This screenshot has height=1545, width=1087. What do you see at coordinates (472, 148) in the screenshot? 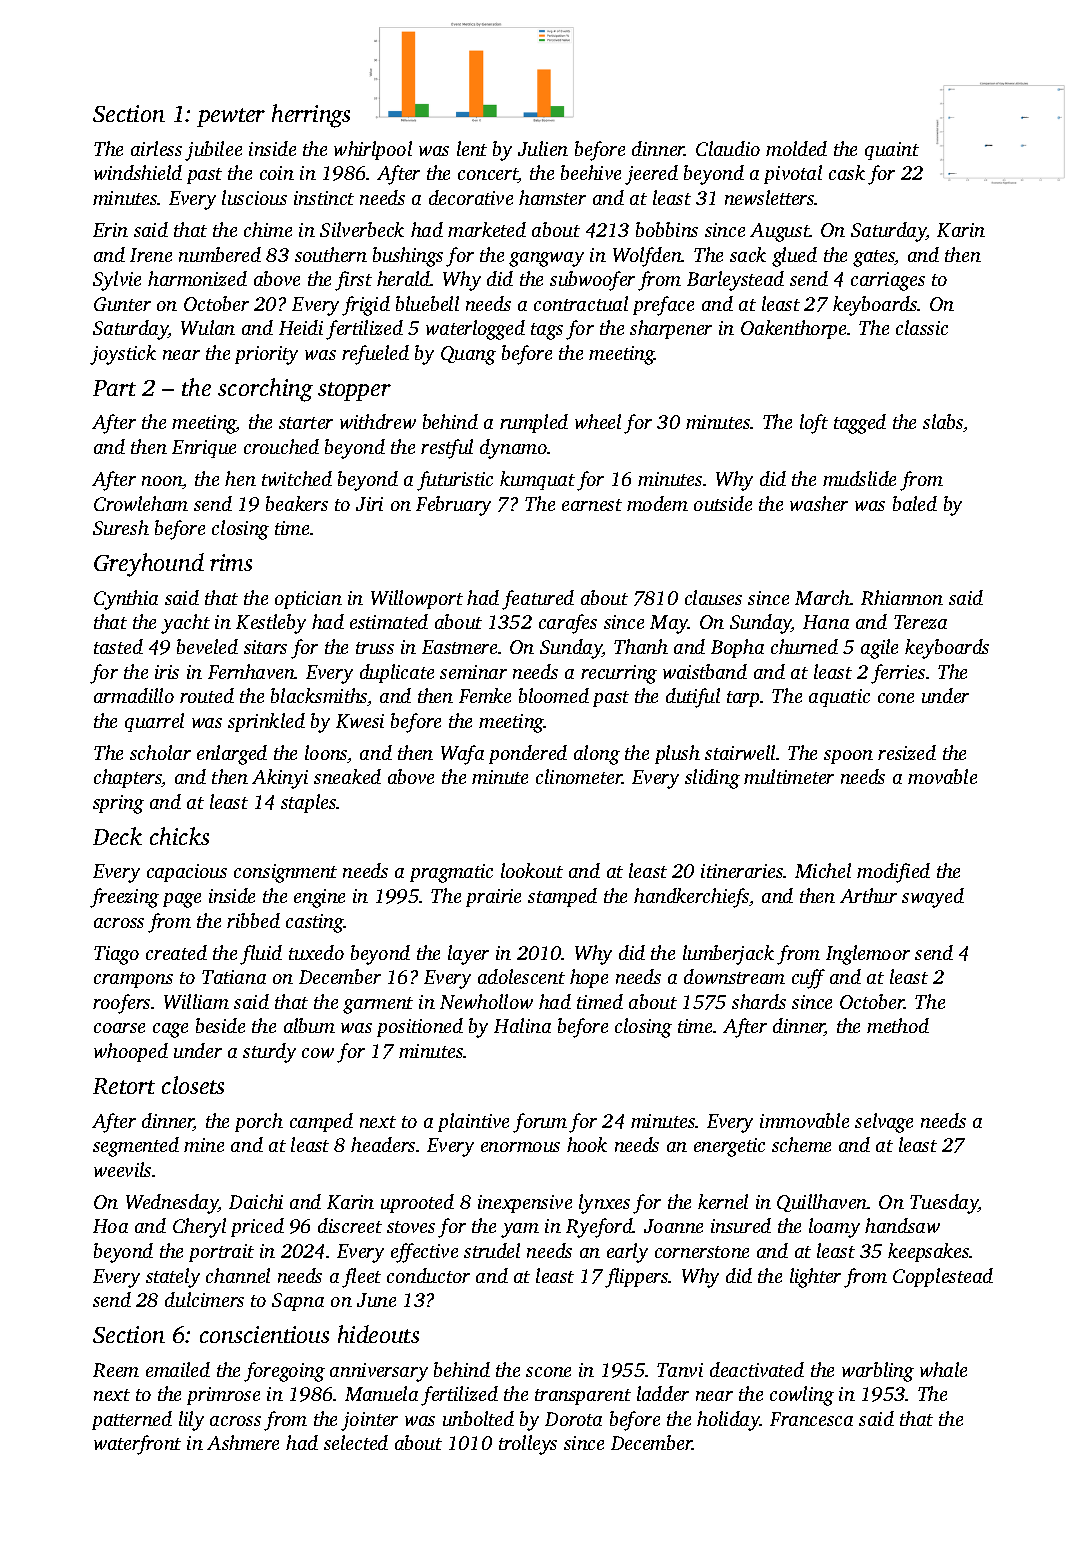
I see `lent` at bounding box center [472, 148].
